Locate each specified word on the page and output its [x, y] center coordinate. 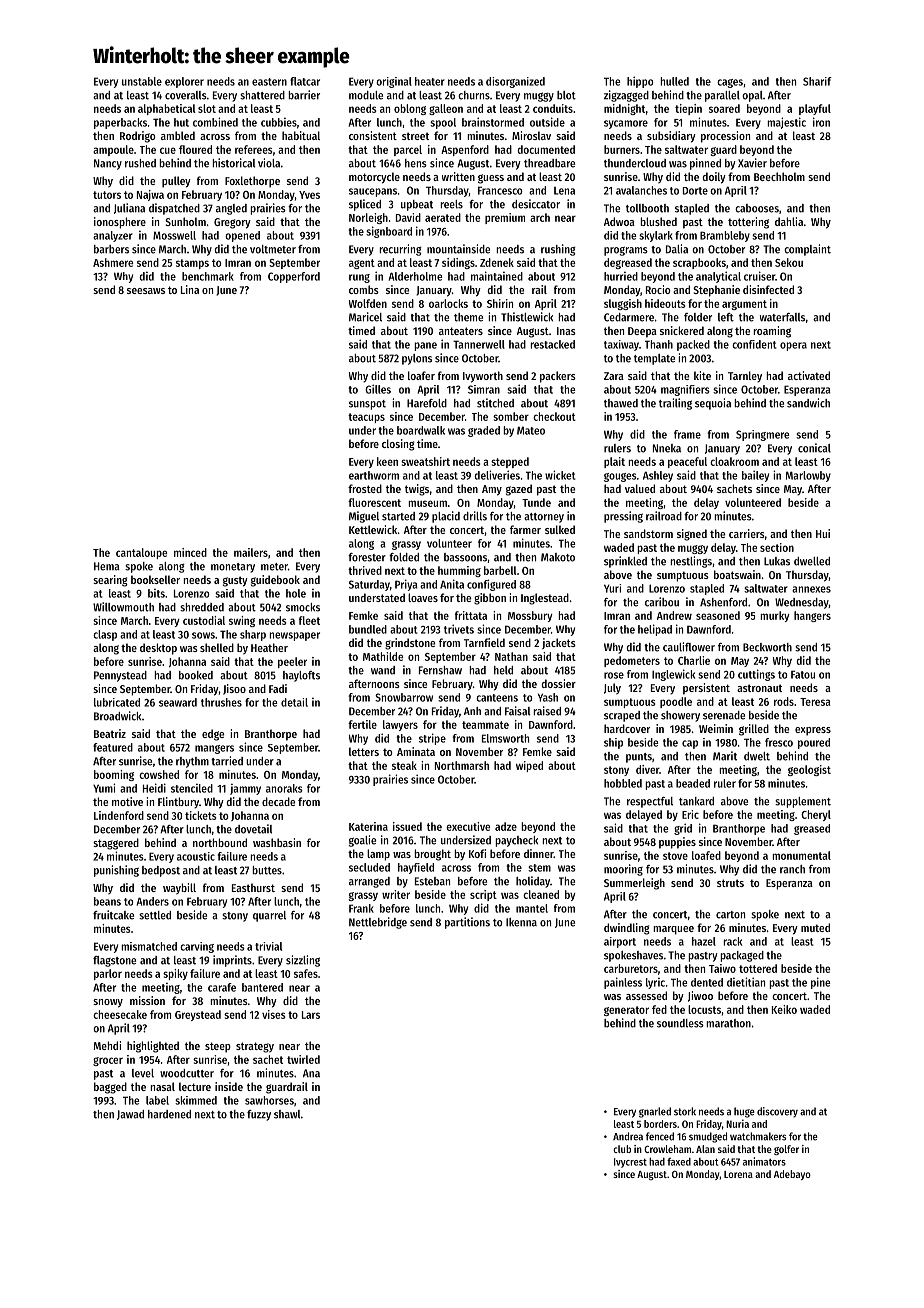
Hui [823, 533]
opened [242, 236]
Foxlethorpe [252, 182]
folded [404, 557]
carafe [222, 987]
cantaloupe [141, 553]
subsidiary [671, 137]
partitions [467, 923]
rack [732, 941]
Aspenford [465, 150]
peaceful [687, 462]
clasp [105, 635]
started [398, 516]
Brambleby [725, 236]
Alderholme [415, 276]
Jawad [130, 1115]
